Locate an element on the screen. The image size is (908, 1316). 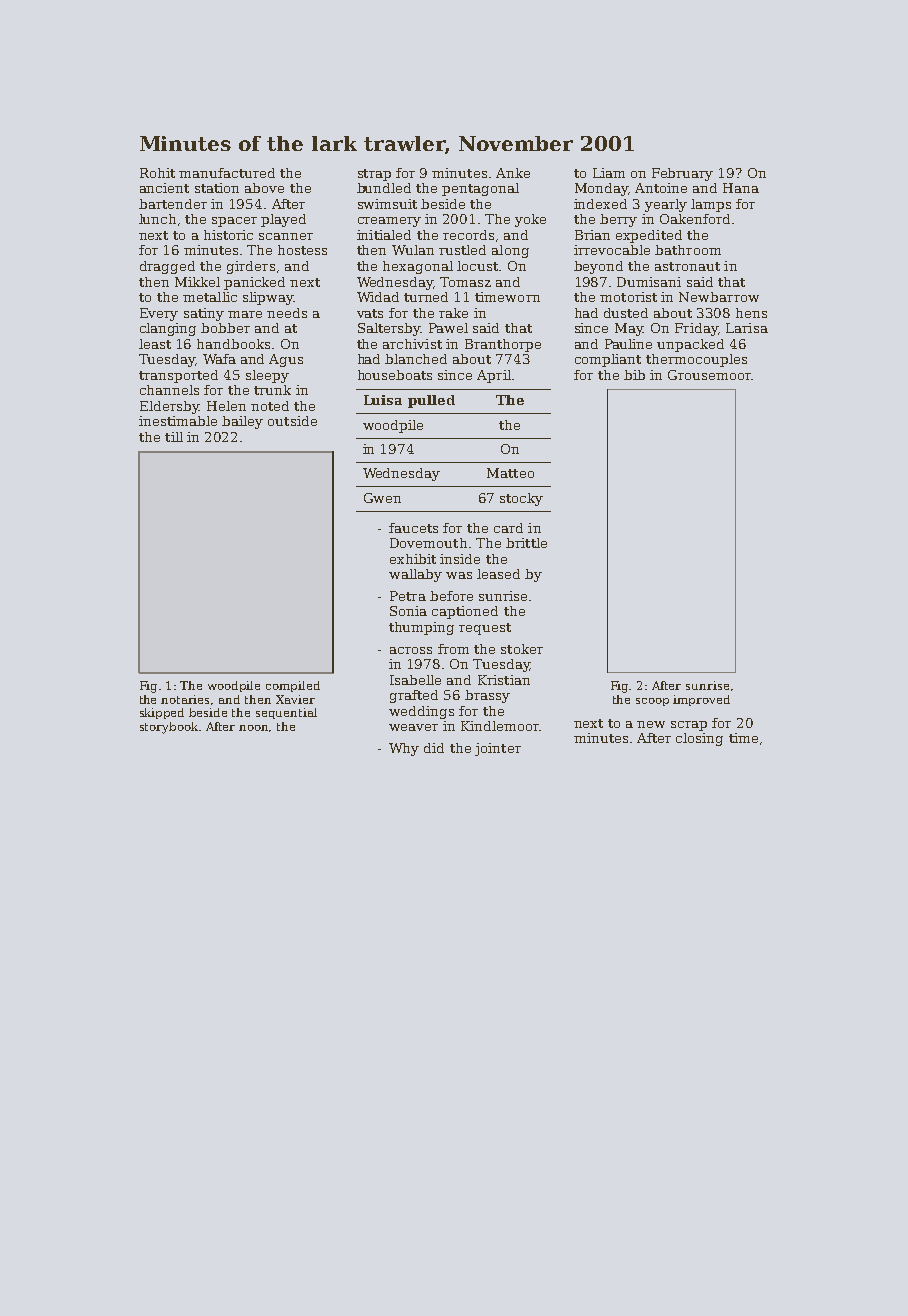
till is located at coordinates (174, 437).
